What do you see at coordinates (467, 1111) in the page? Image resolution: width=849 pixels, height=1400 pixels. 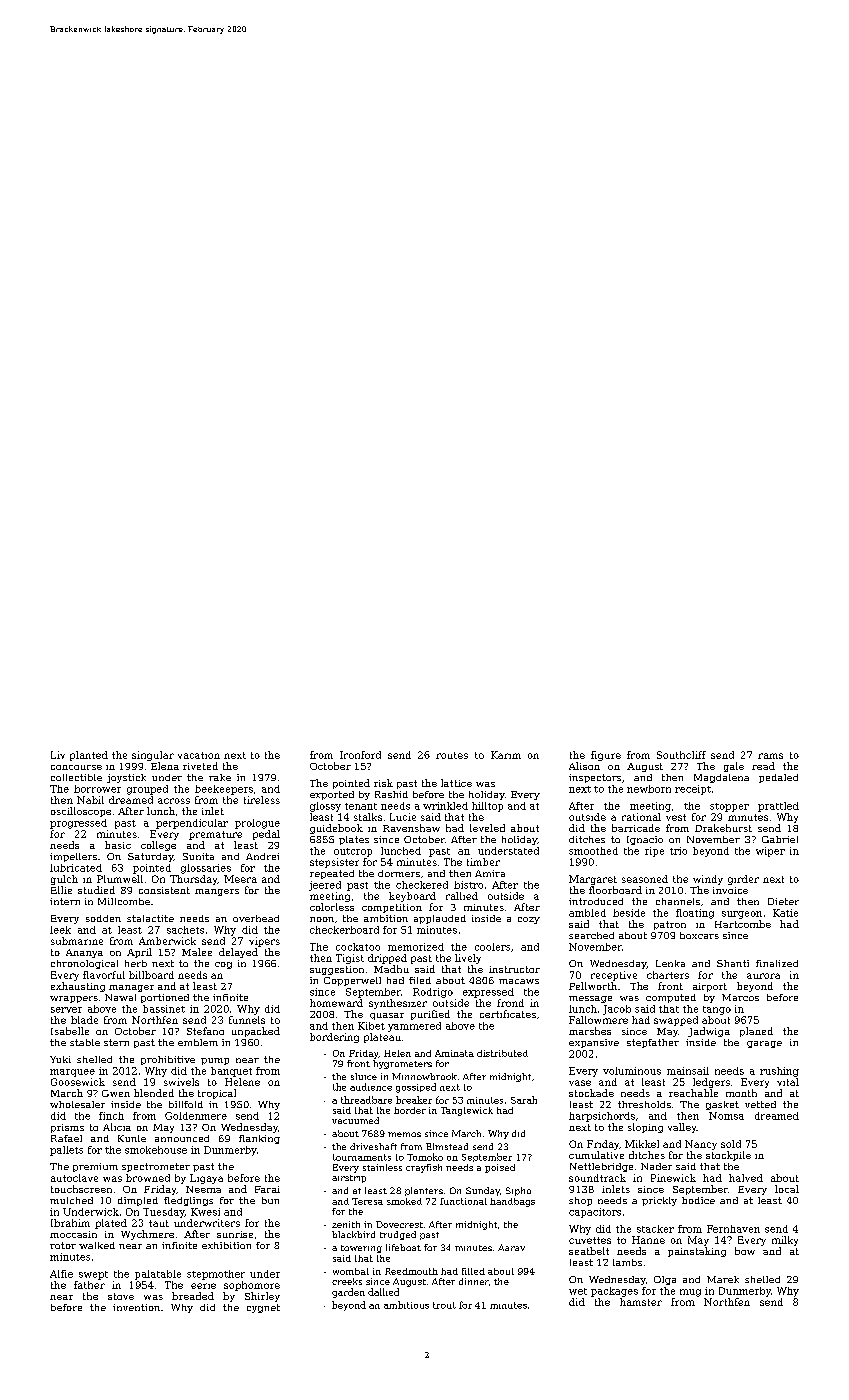 I see `Tanglewick` at bounding box center [467, 1111].
